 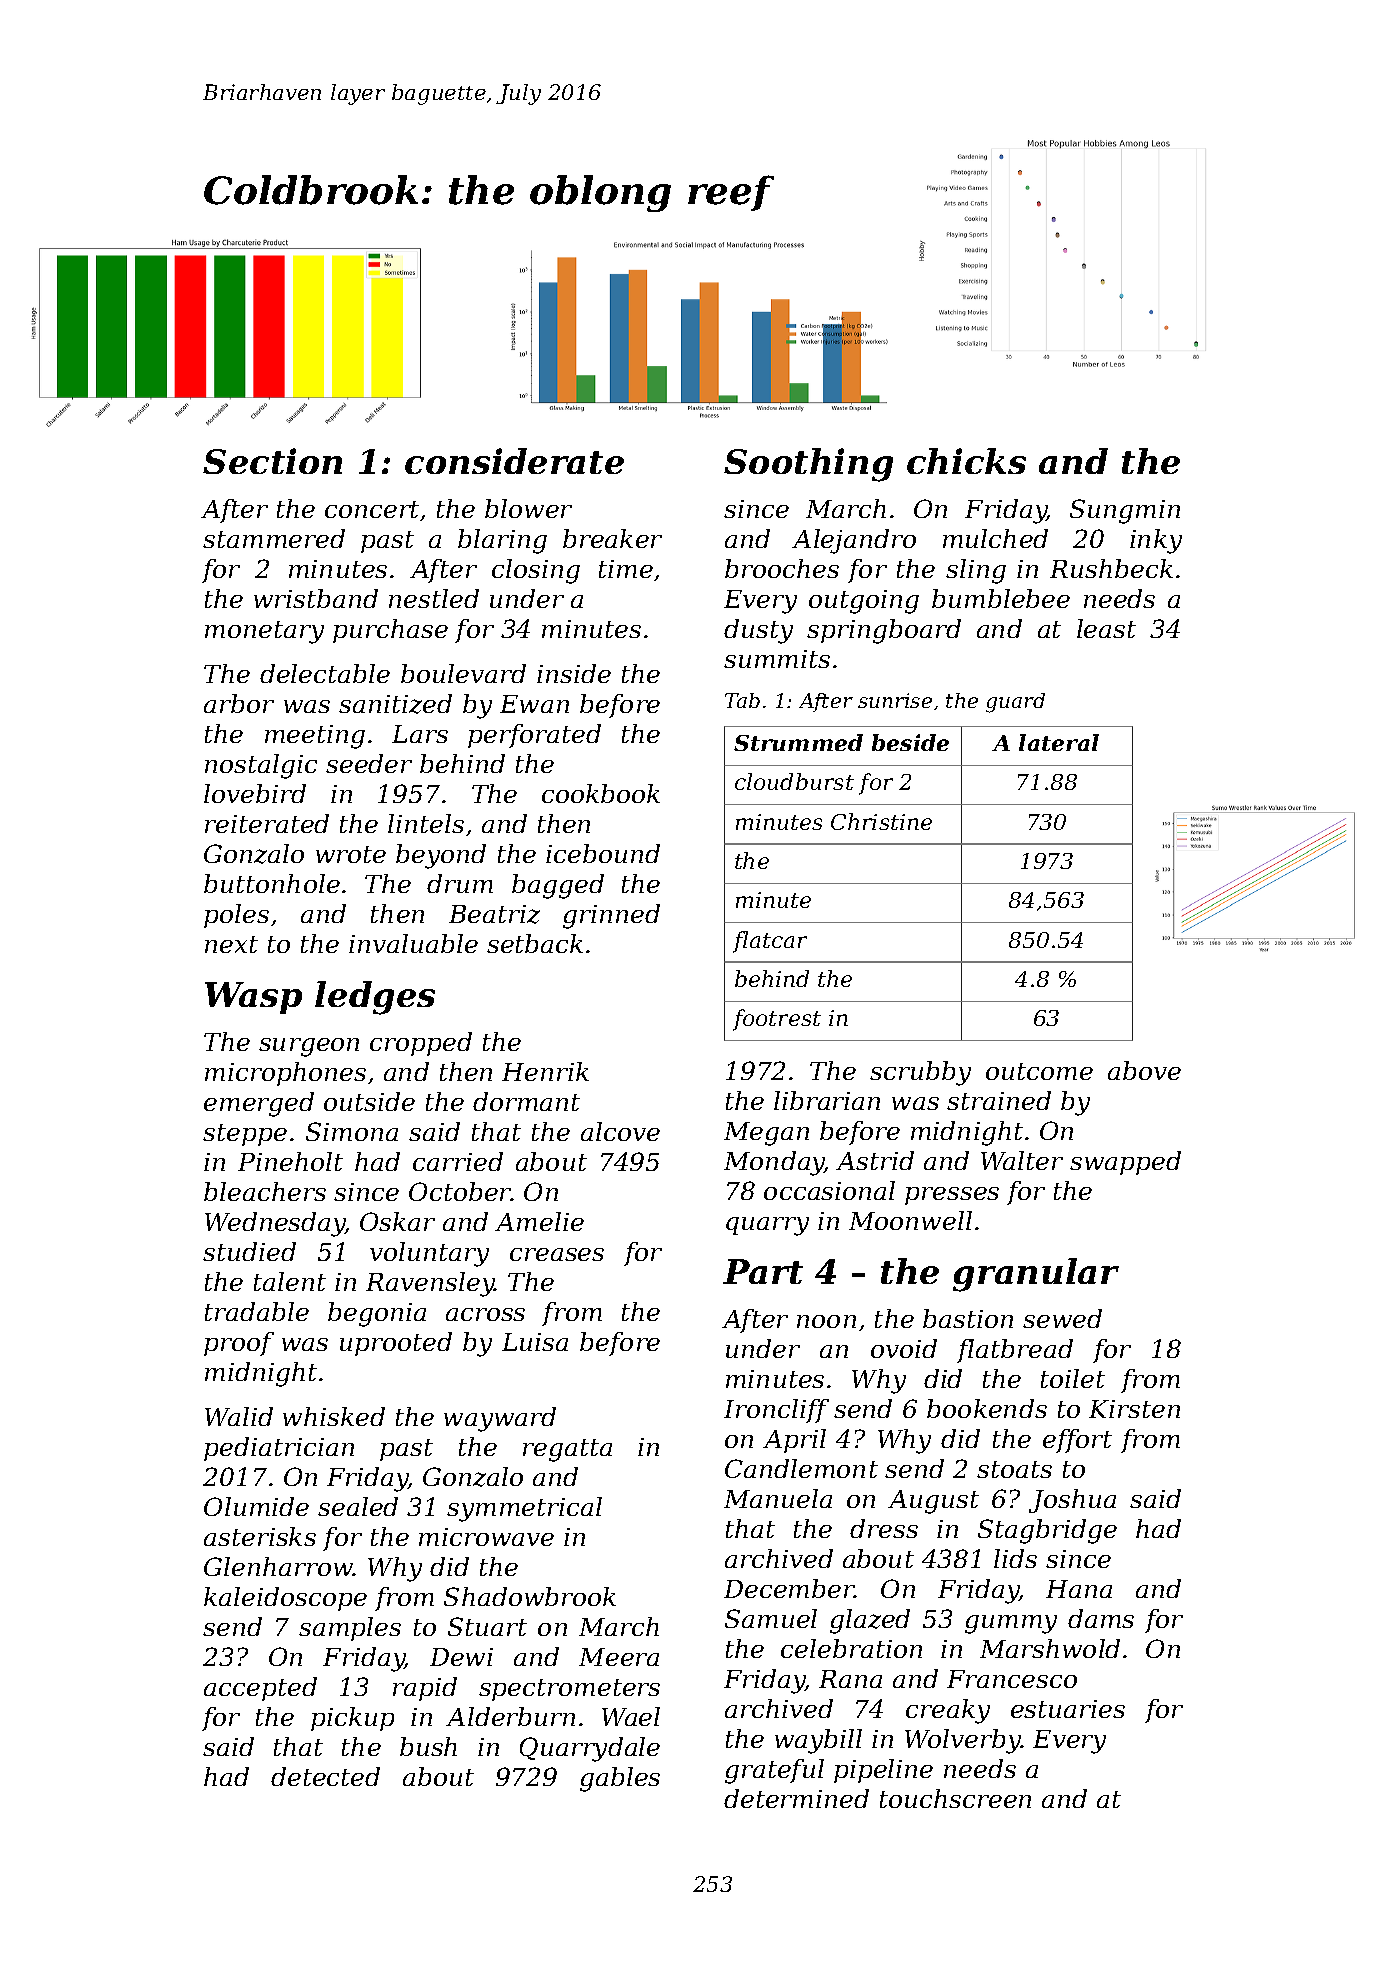 What do you see at coordinates (325, 1776) in the page?
I see `detected` at bounding box center [325, 1776].
